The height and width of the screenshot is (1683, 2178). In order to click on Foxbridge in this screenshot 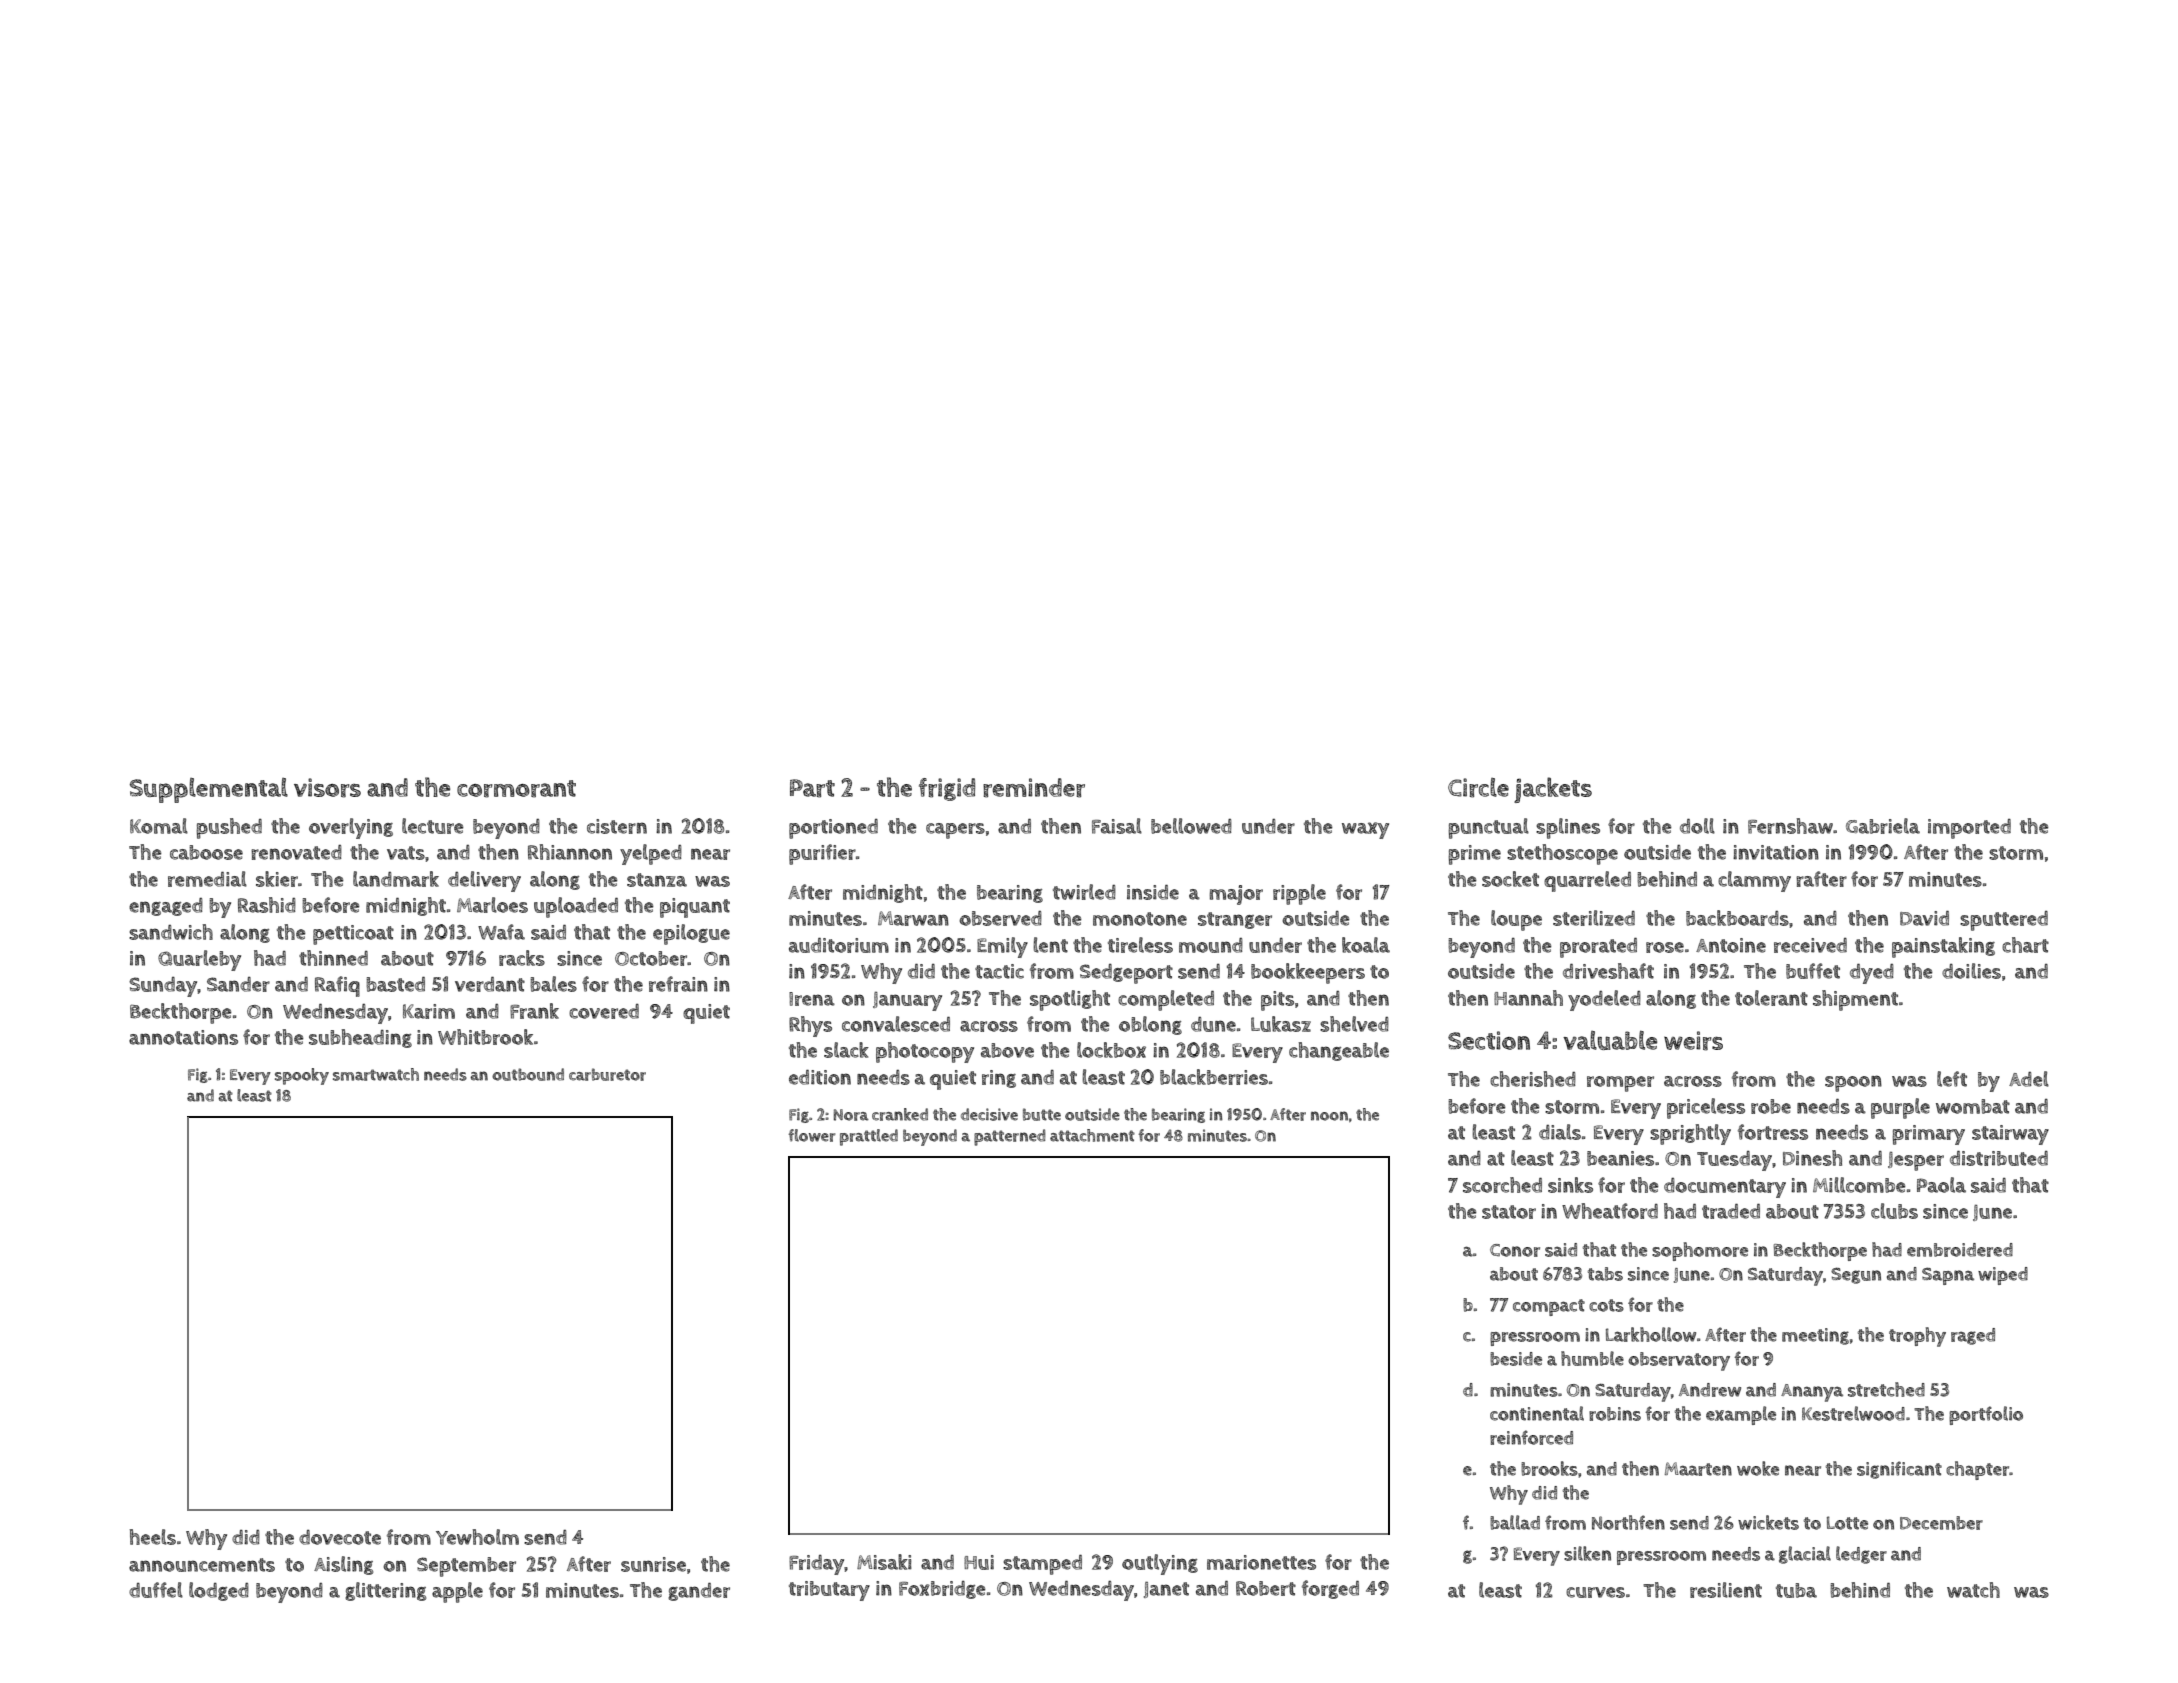, I will do `click(942, 1590)`.
